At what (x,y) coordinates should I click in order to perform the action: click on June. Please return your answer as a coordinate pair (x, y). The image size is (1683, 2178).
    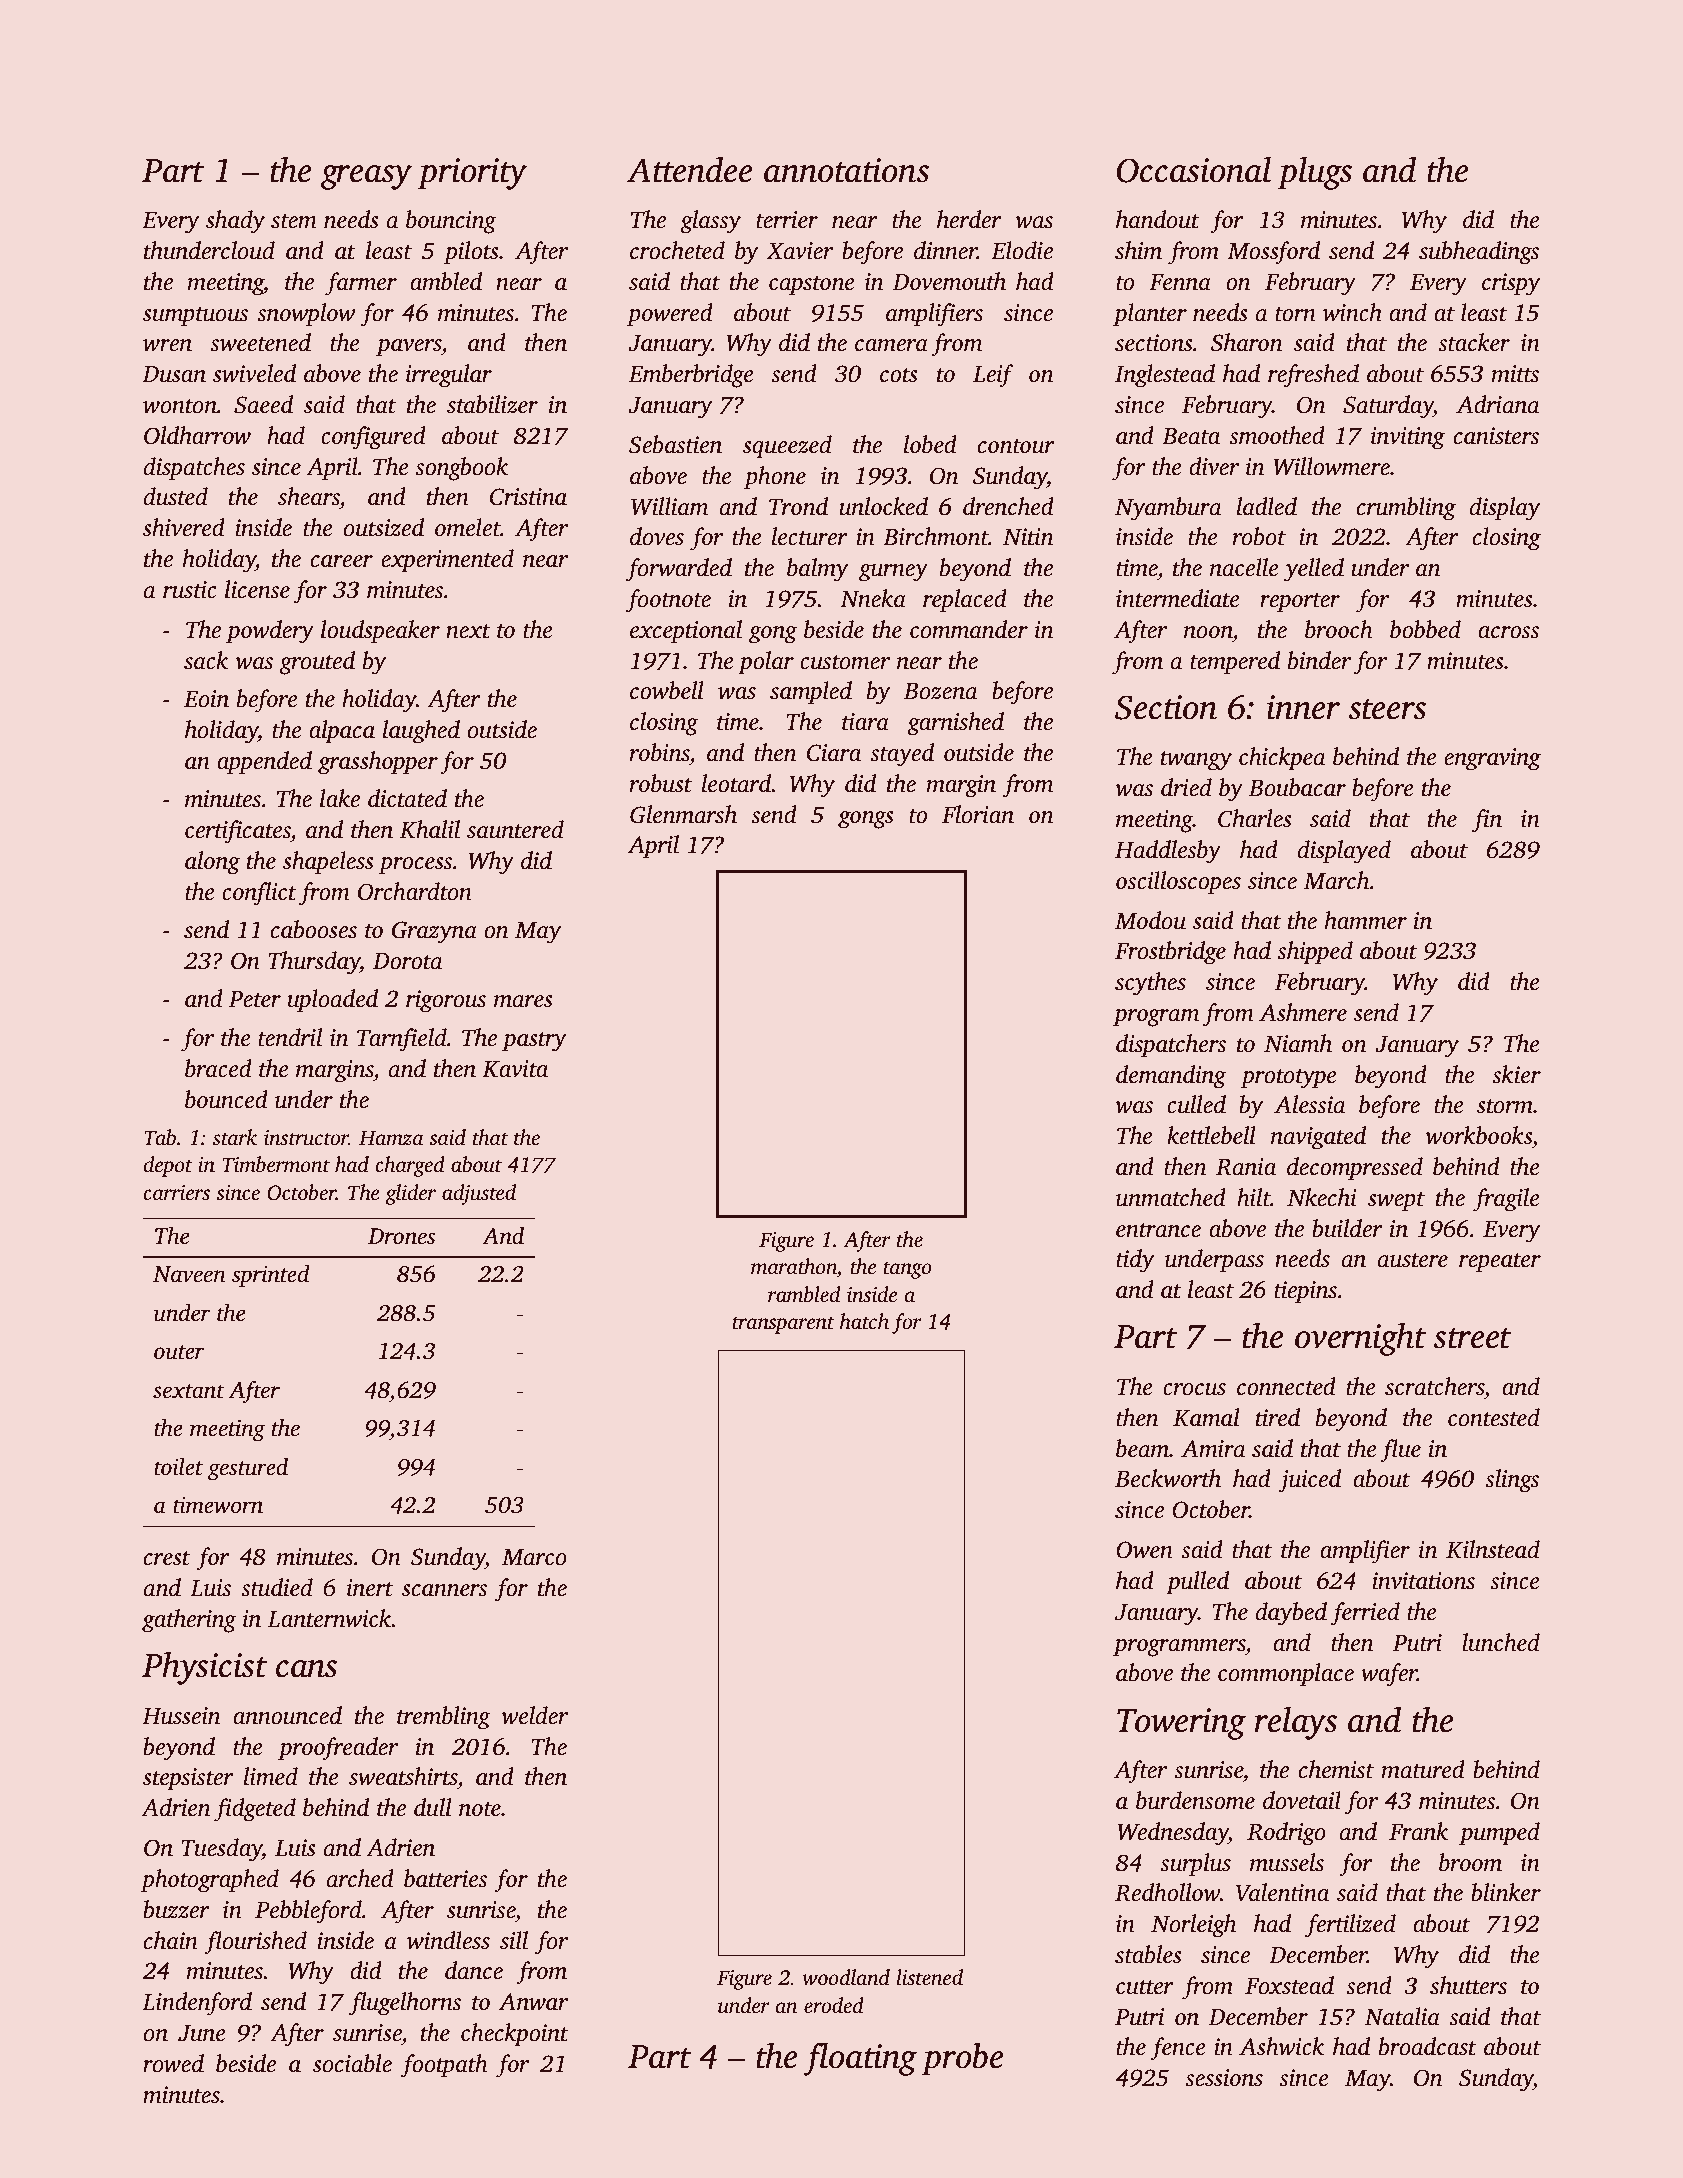
    Looking at the image, I should click on (202, 2033).
